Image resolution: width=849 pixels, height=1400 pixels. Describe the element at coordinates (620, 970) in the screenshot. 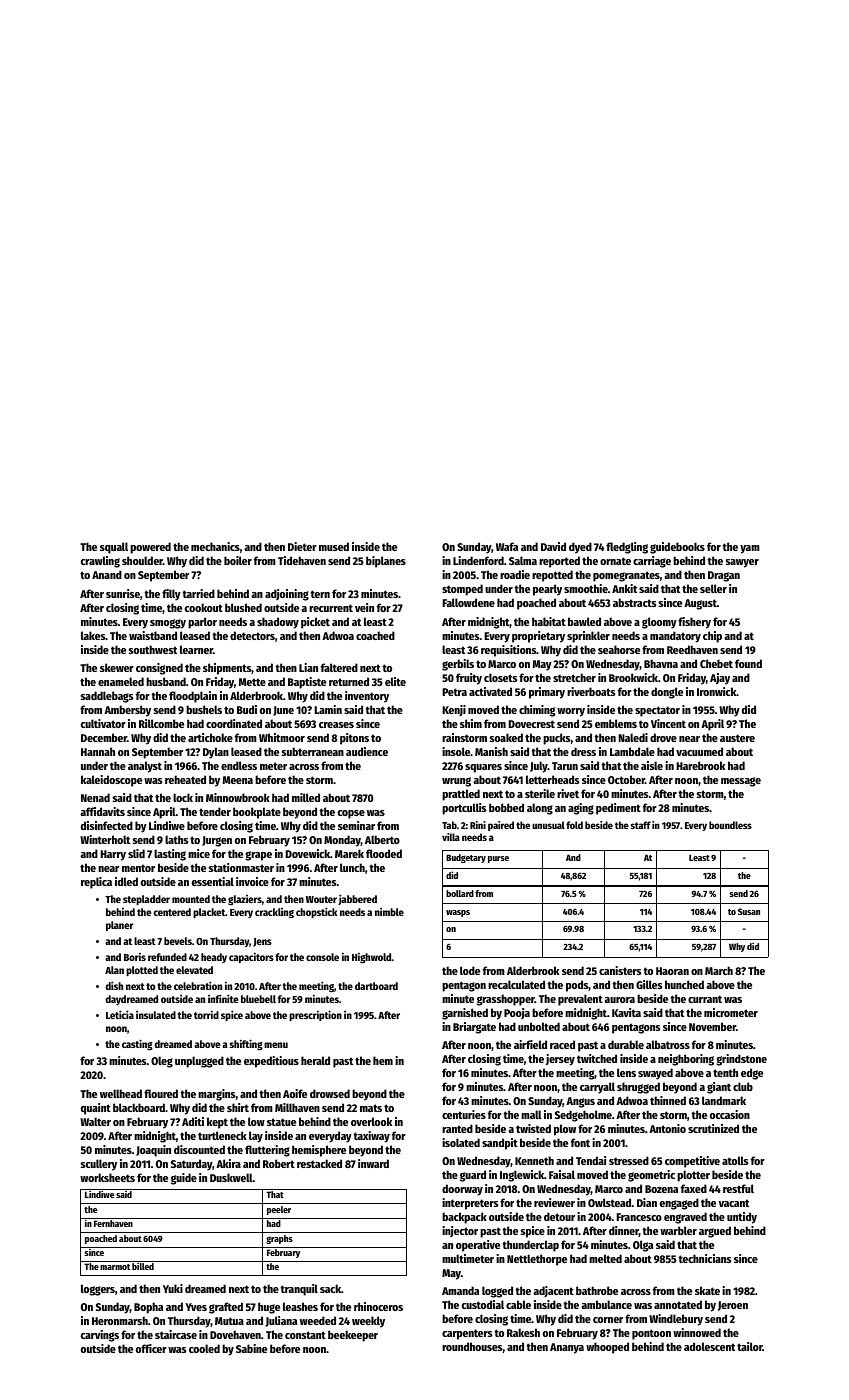

I see `canisters` at that location.
